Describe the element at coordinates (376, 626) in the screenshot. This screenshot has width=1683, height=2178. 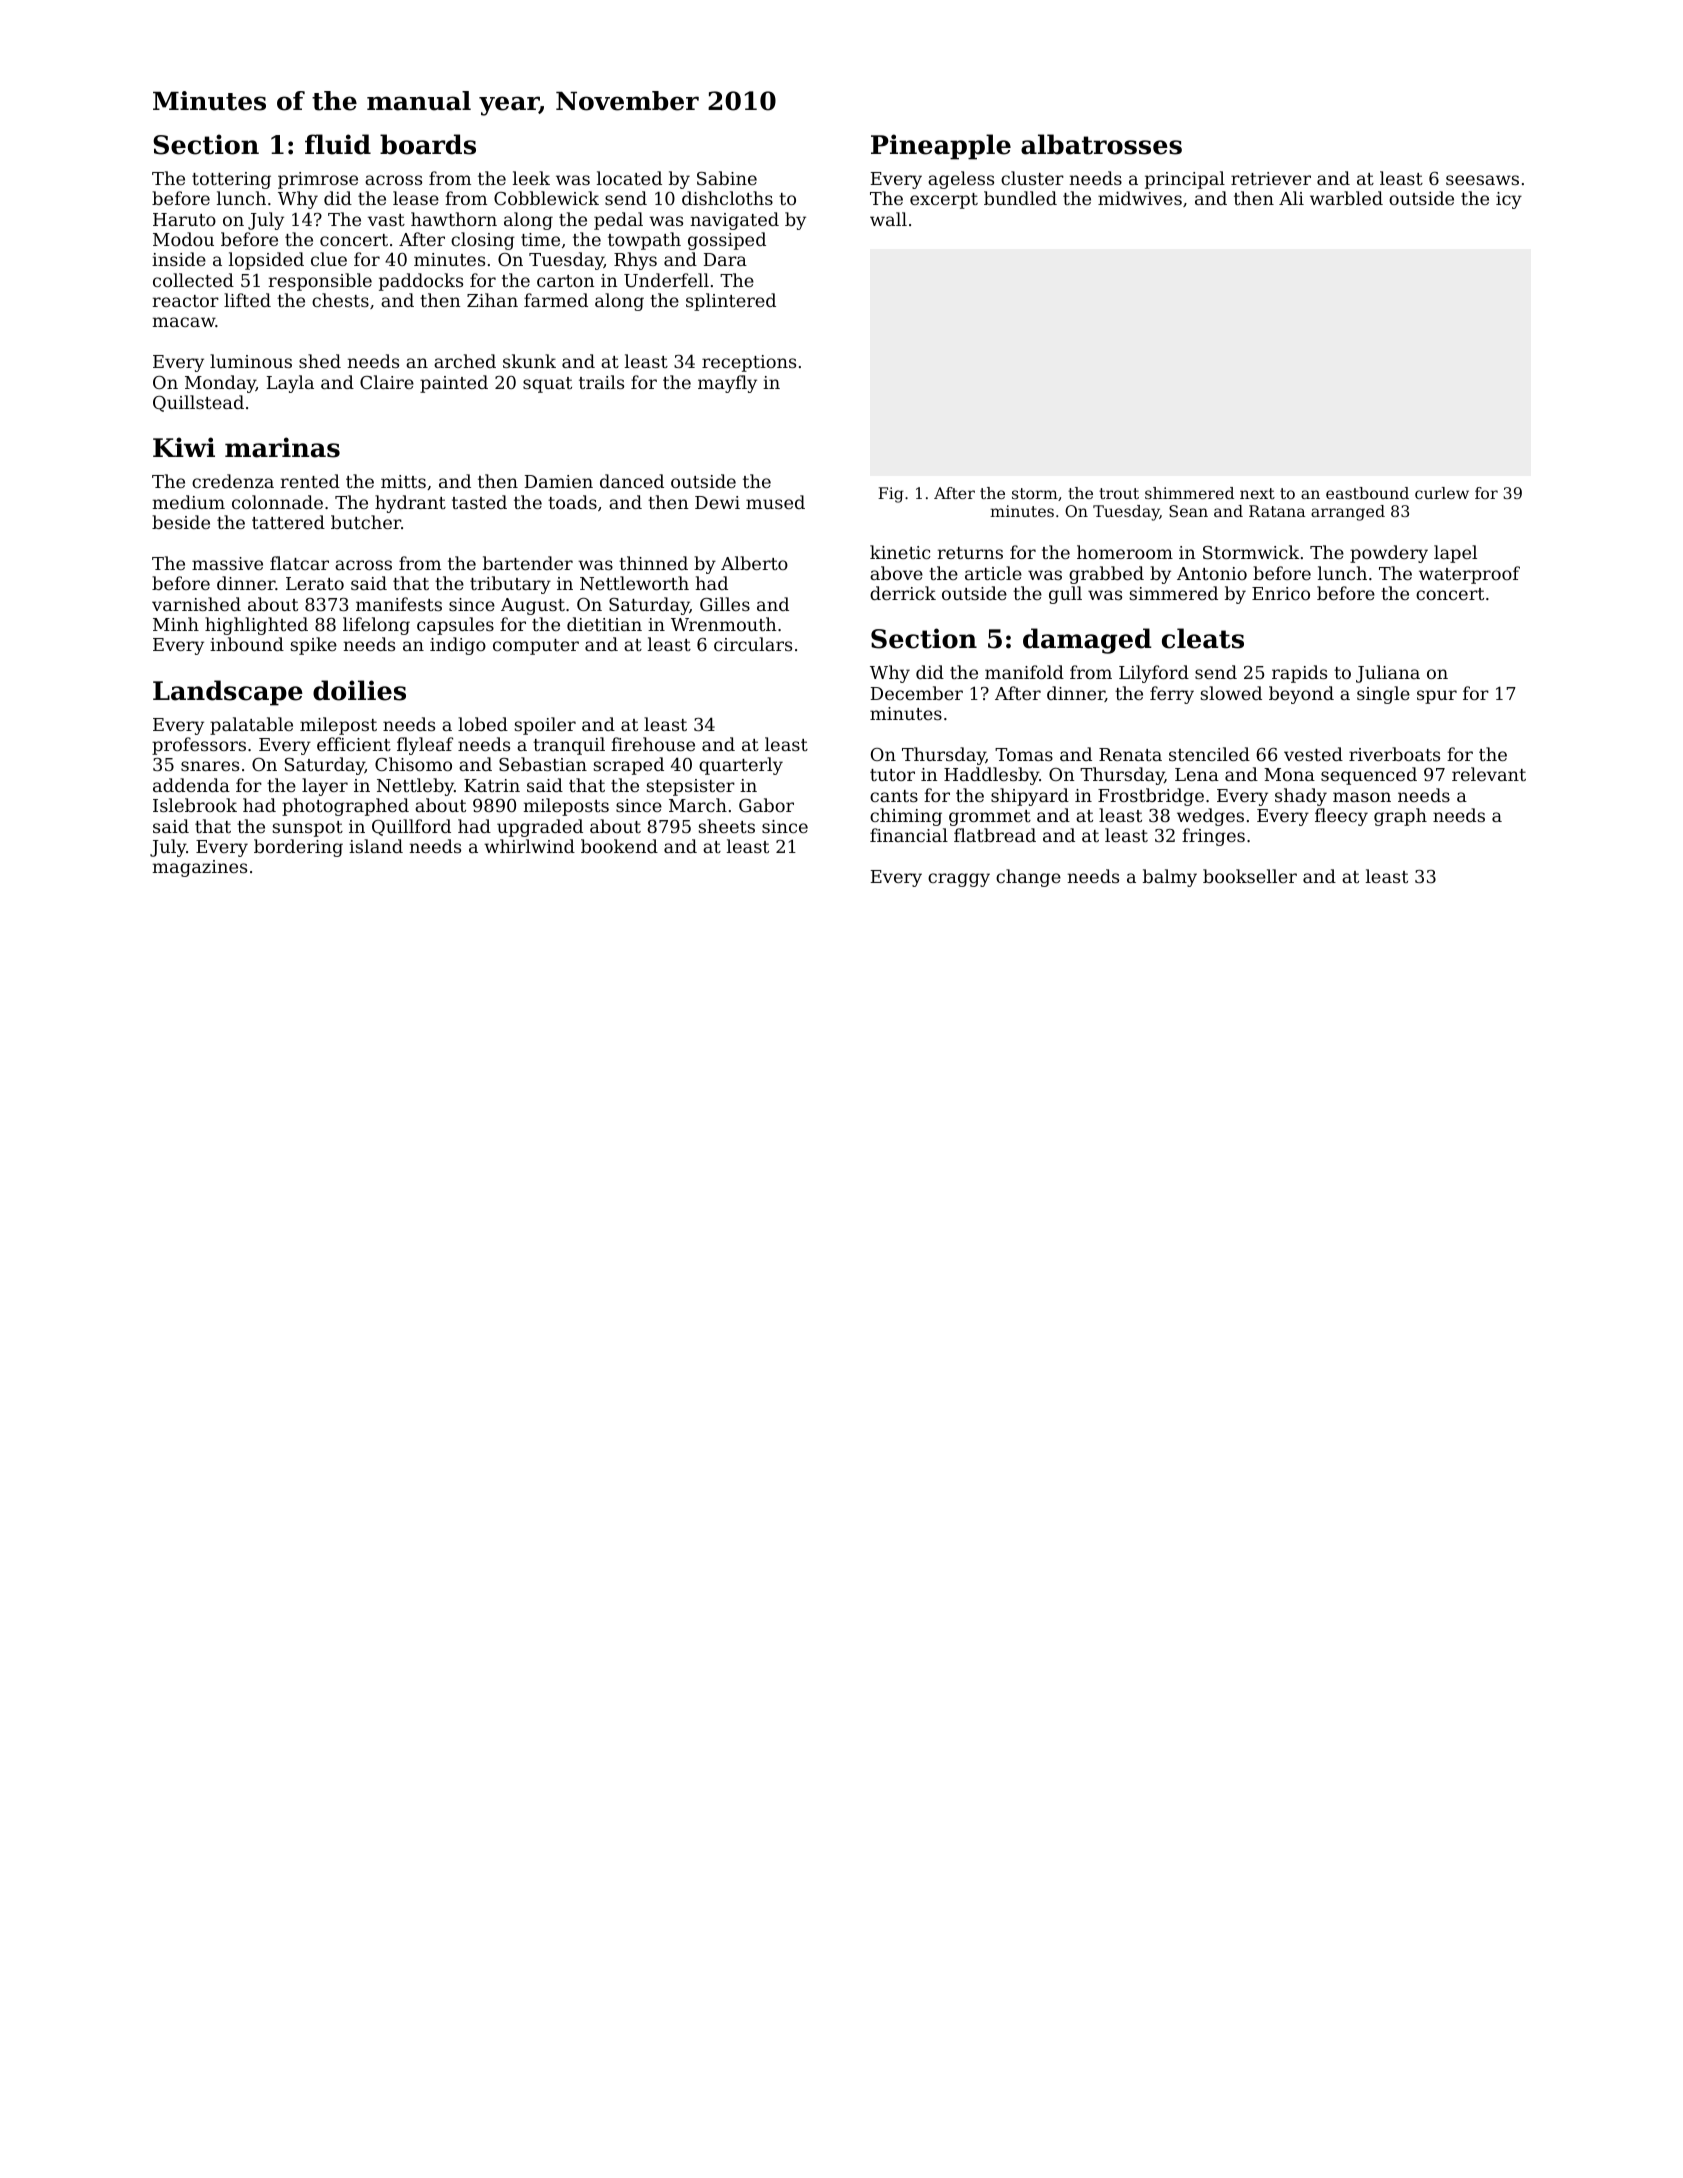
I see `lifelong` at that location.
